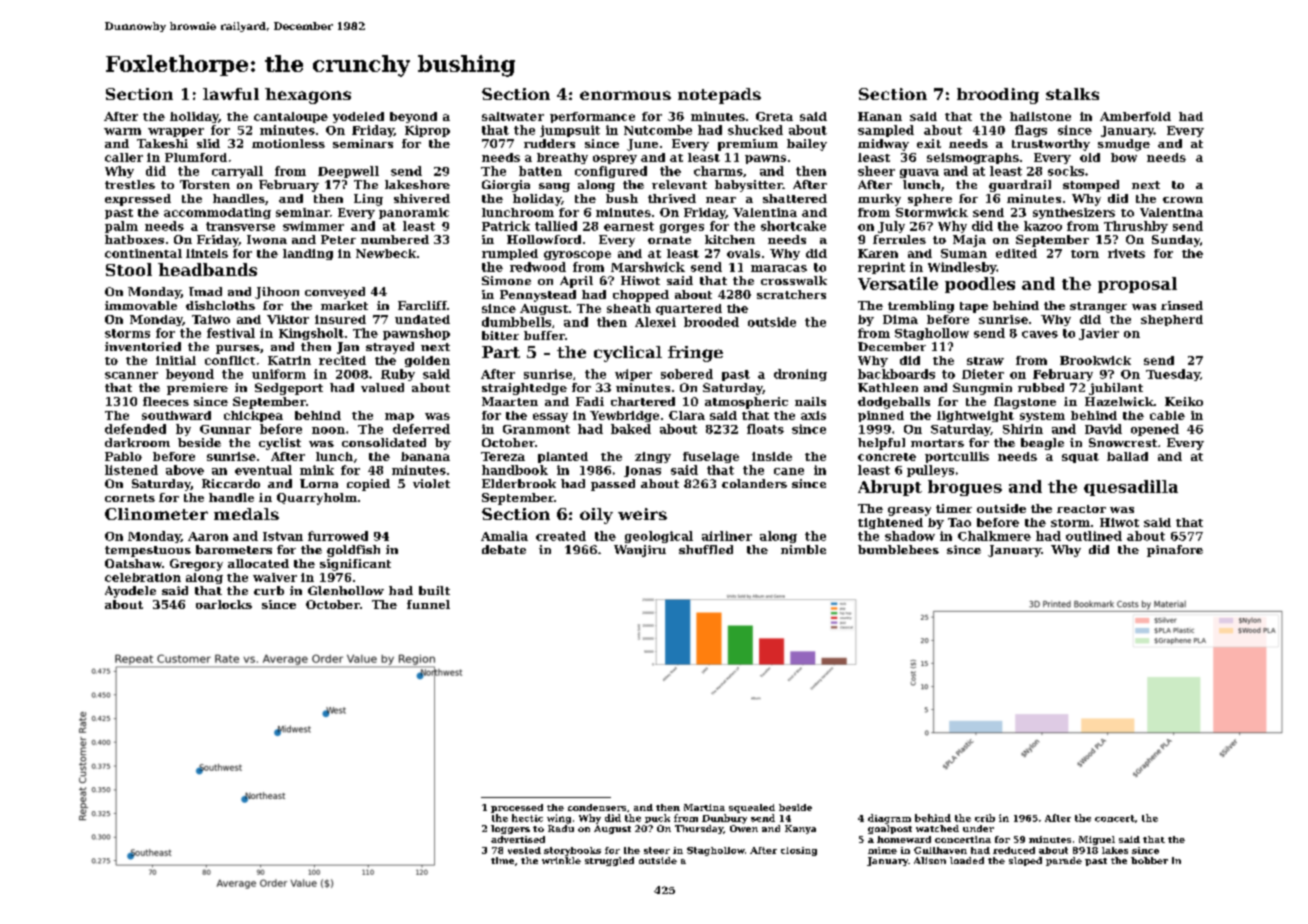 The height and width of the screenshot is (924, 1308). Describe the element at coordinates (719, 96) in the screenshot. I see `notepads` at that location.
